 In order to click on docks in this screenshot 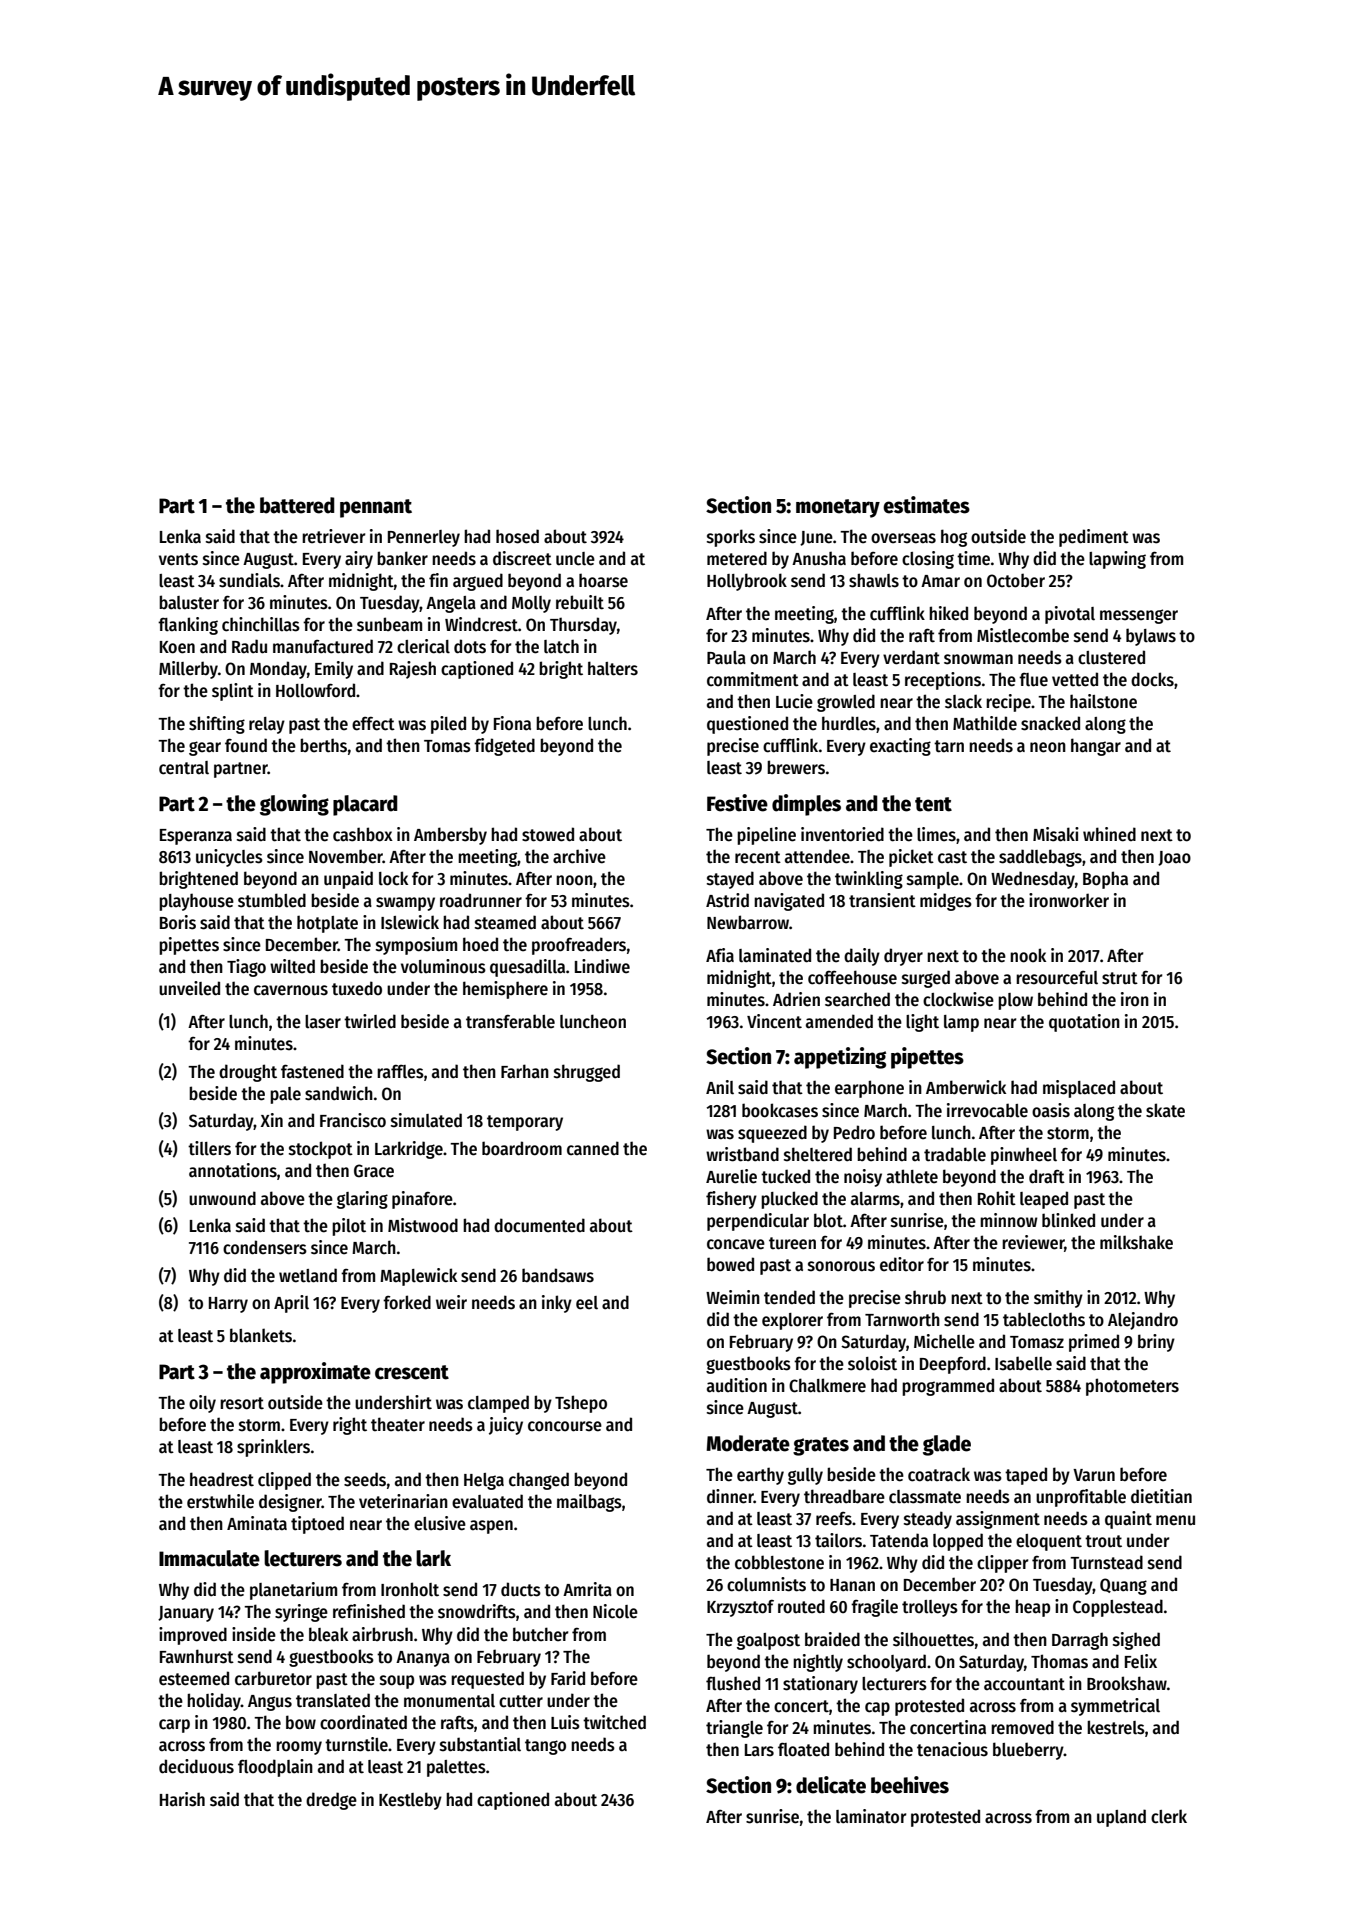, I will do `click(1152, 679)`.
